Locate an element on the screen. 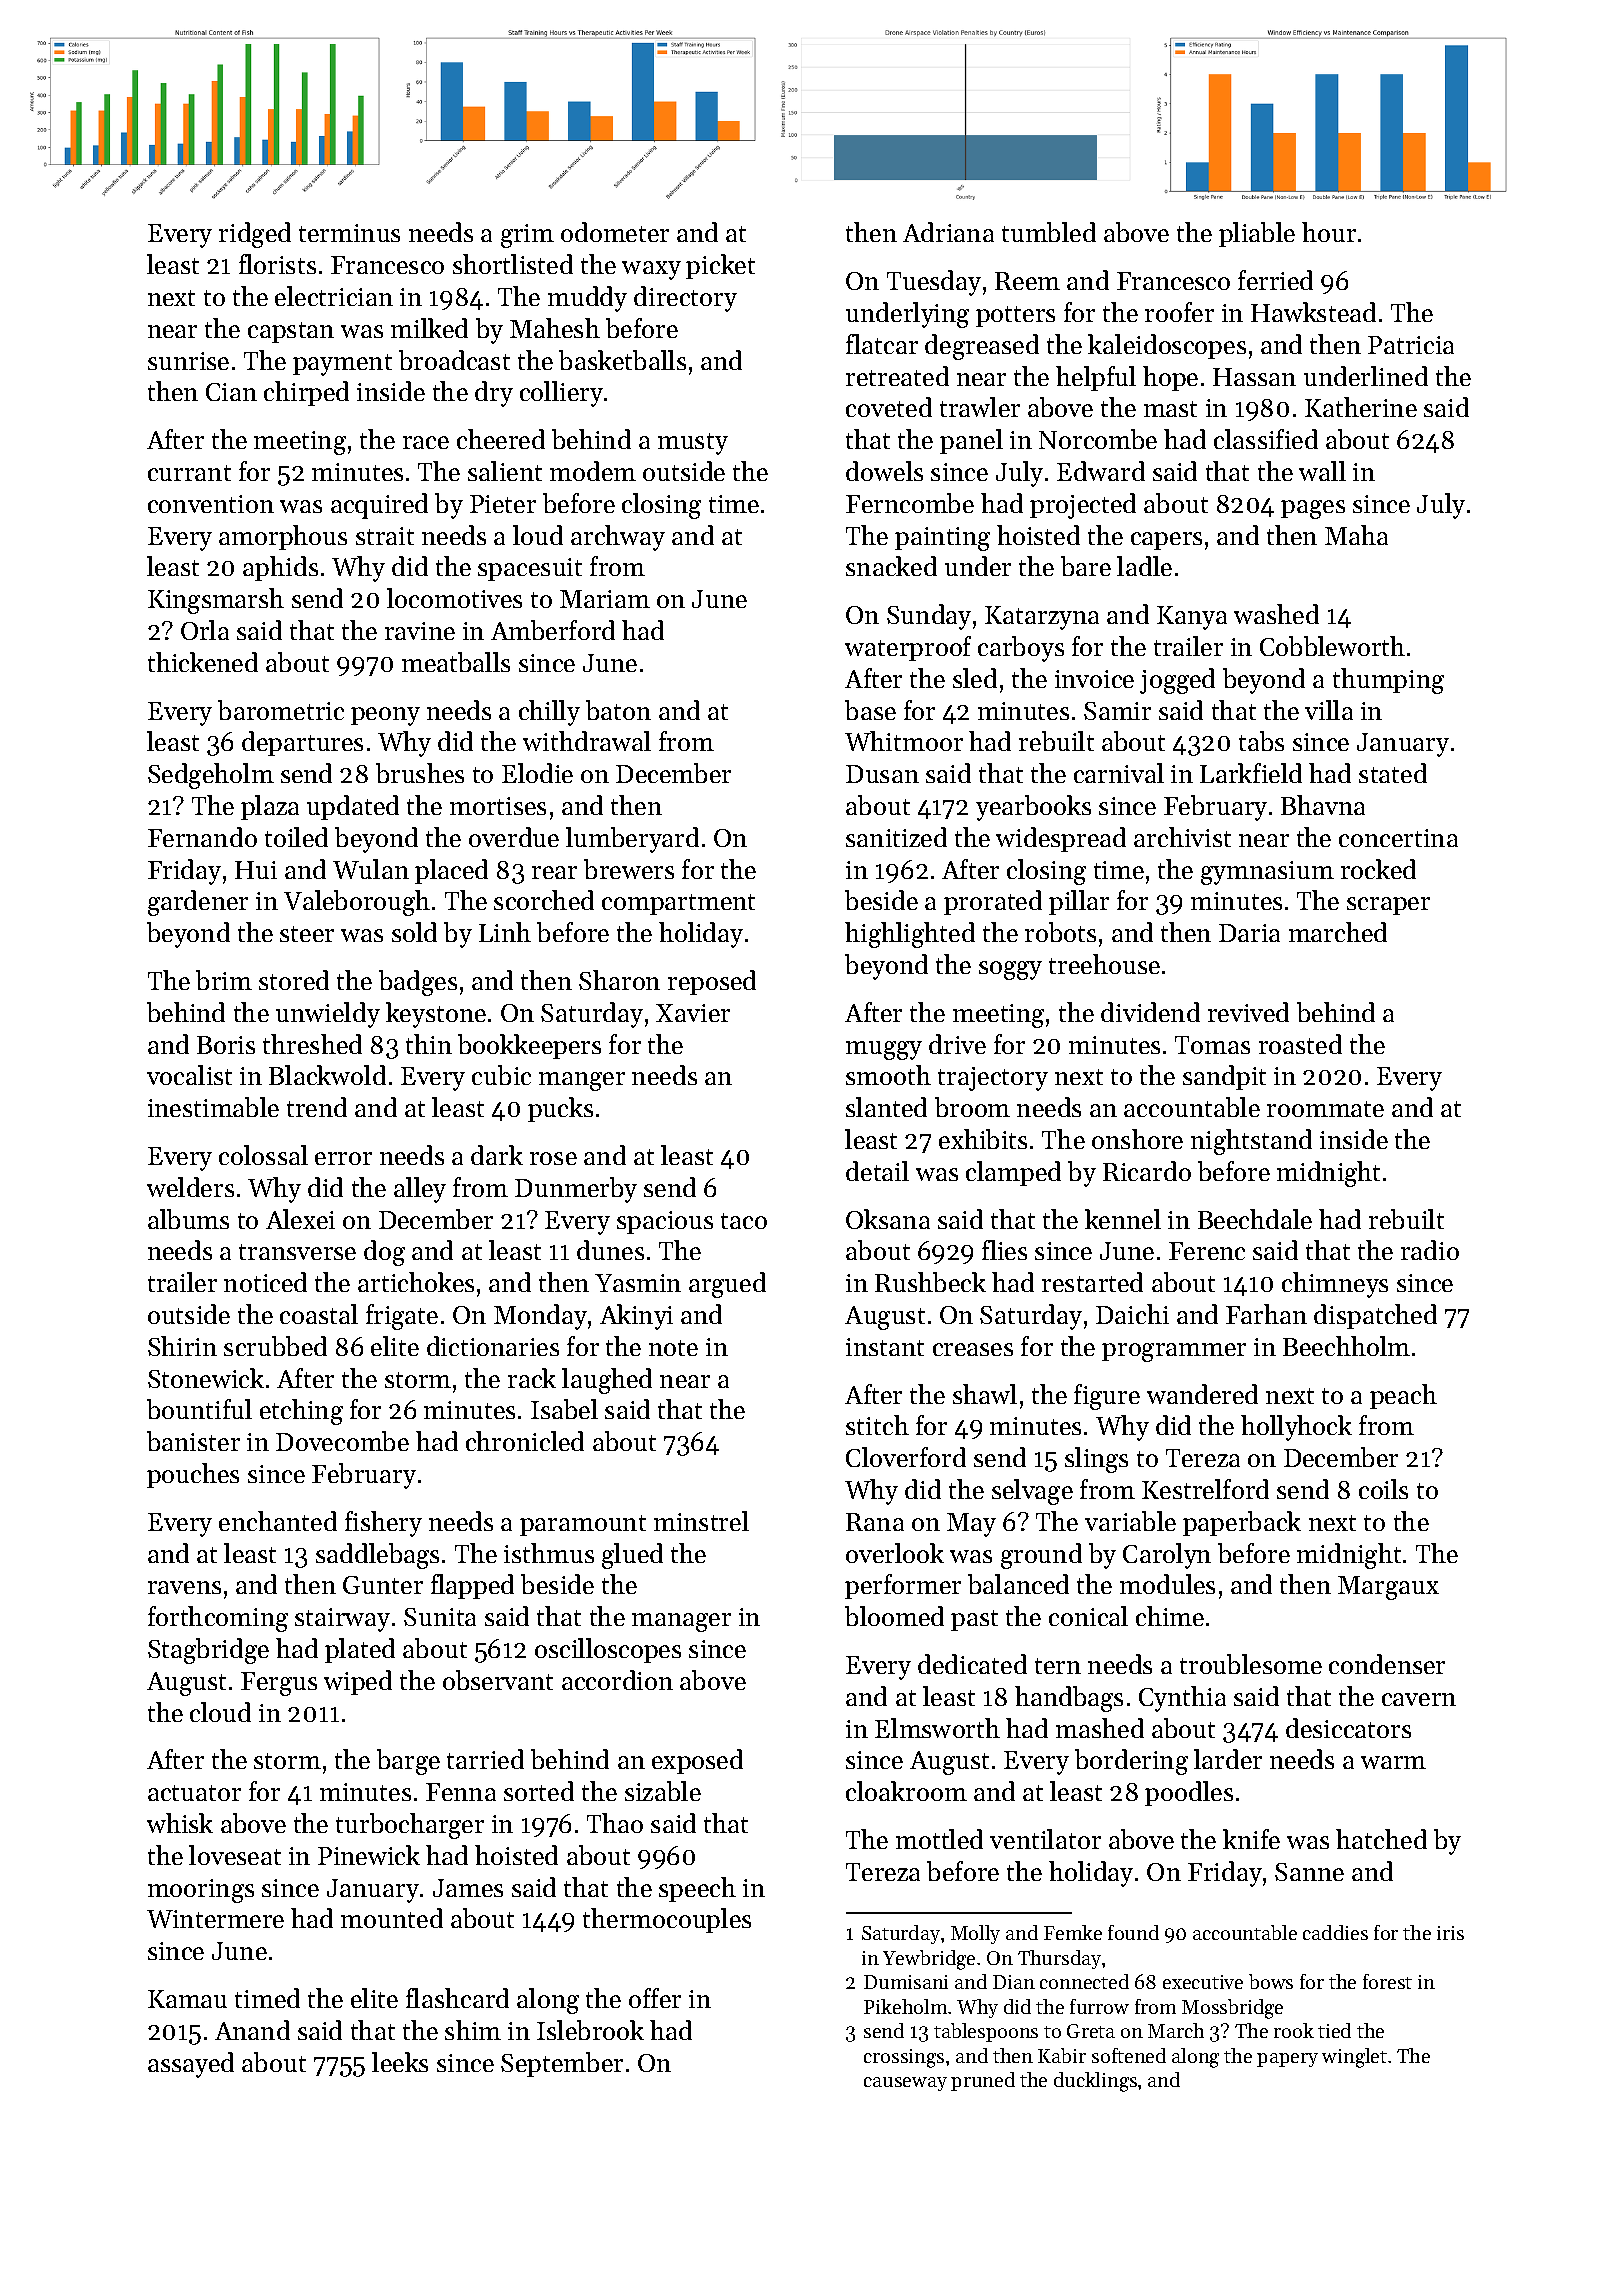 Image resolution: width=1620 pixels, height=2292 pixels. pruned is located at coordinates (983, 2081).
